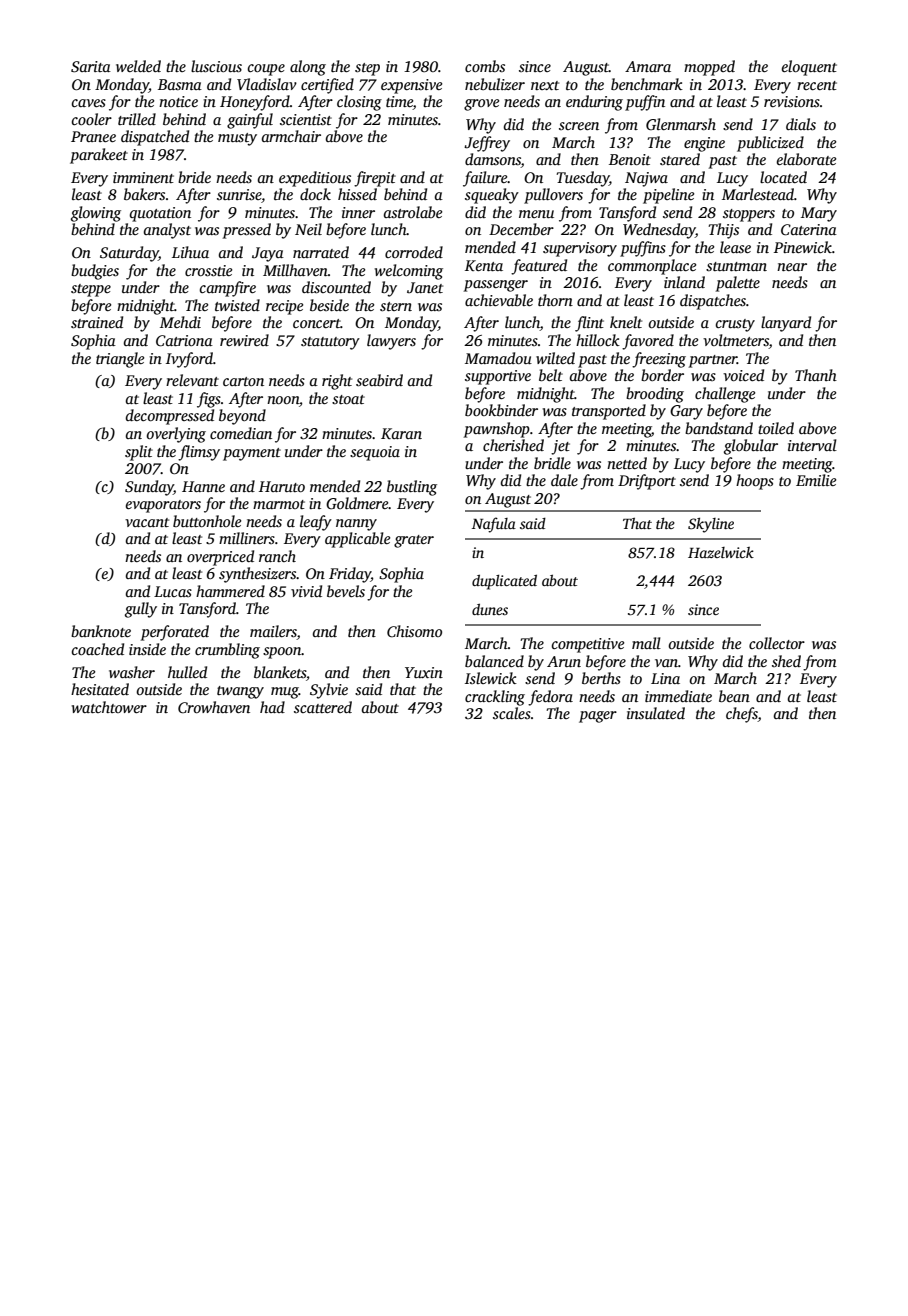 The height and width of the screenshot is (1316, 908). Describe the element at coordinates (485, 66) in the screenshot. I see `combs` at that location.
